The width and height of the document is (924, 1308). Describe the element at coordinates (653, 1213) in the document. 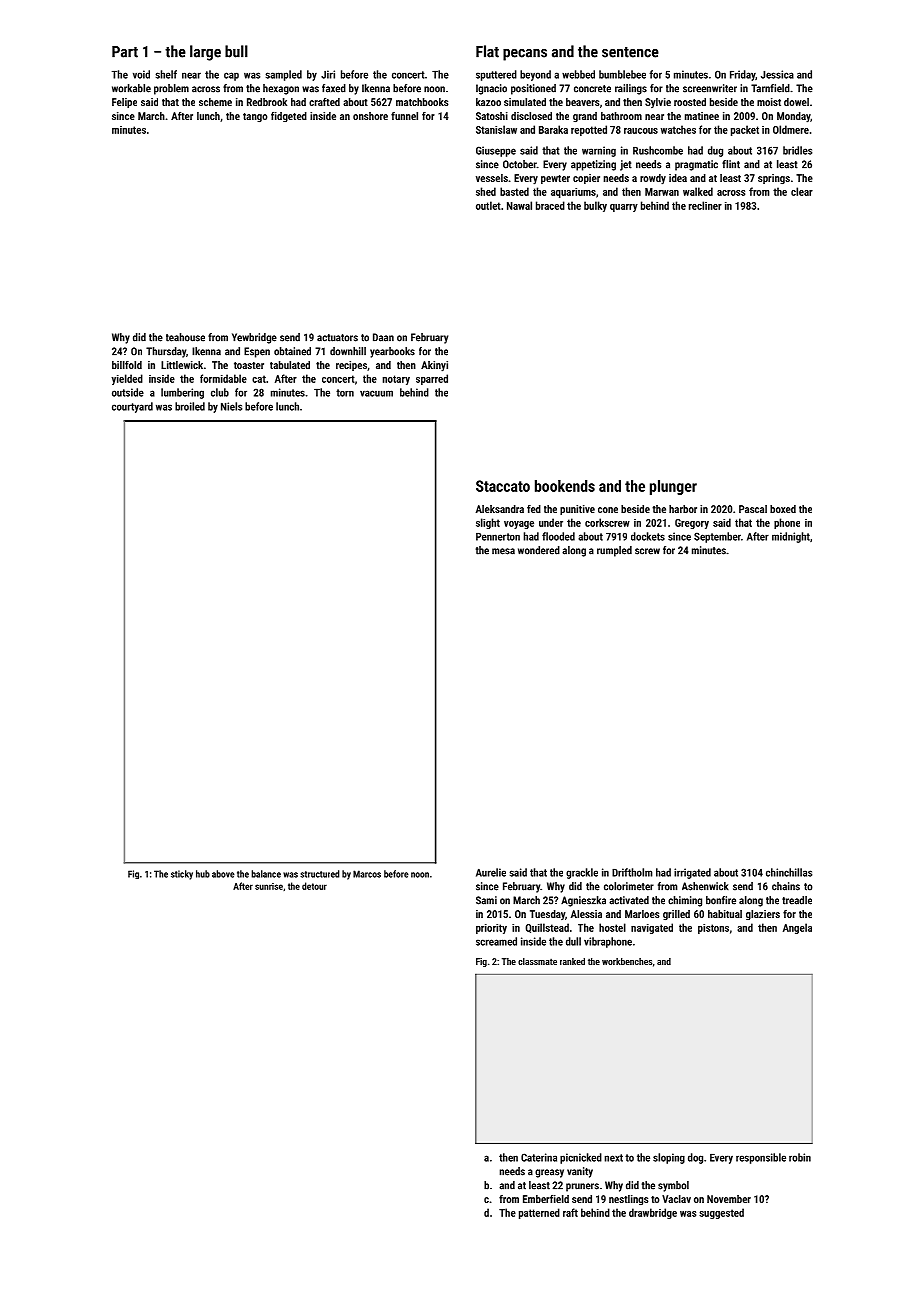

I see `drawbridge` at that location.
